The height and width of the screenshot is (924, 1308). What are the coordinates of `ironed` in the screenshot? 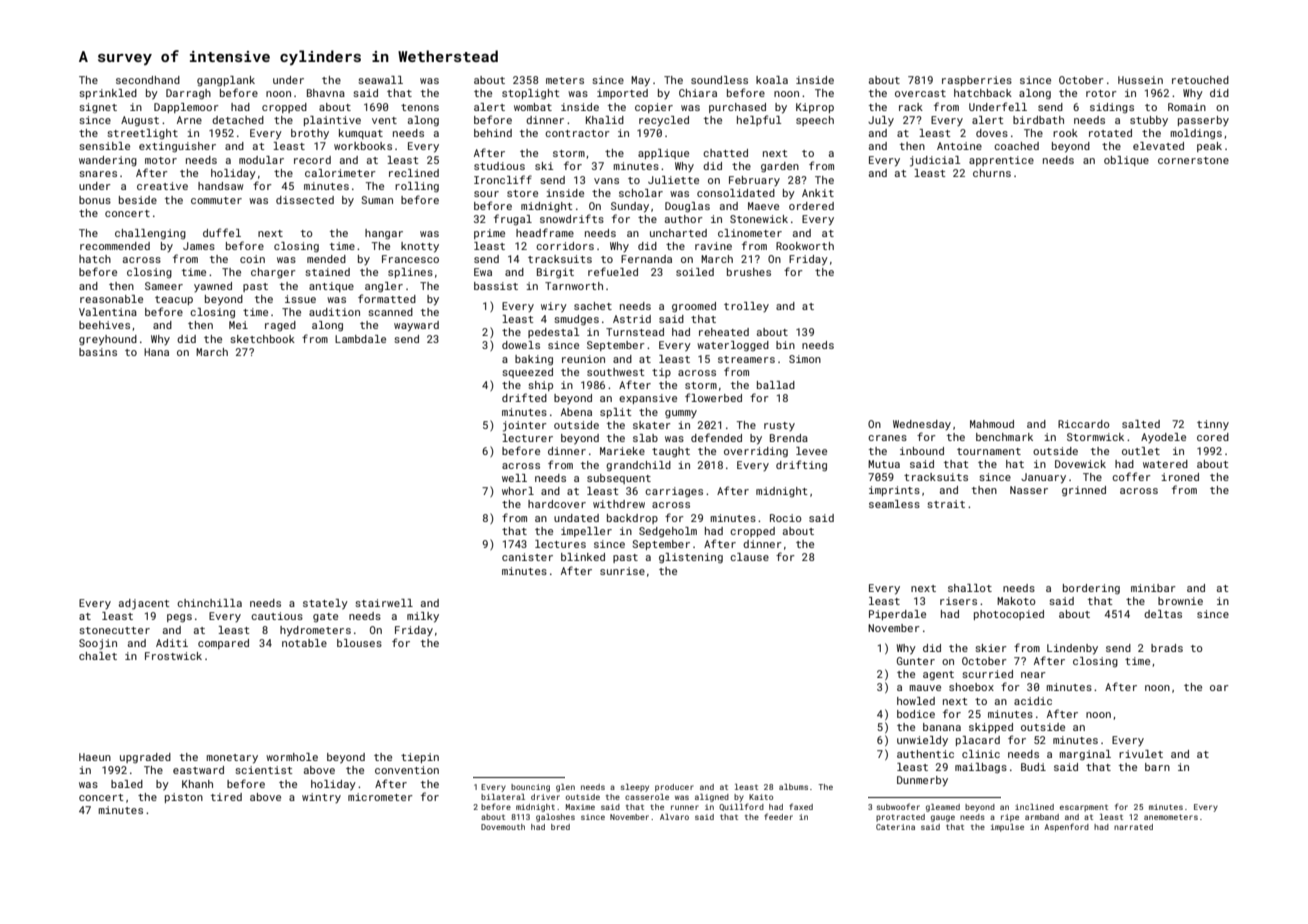 It's located at (1180, 477).
